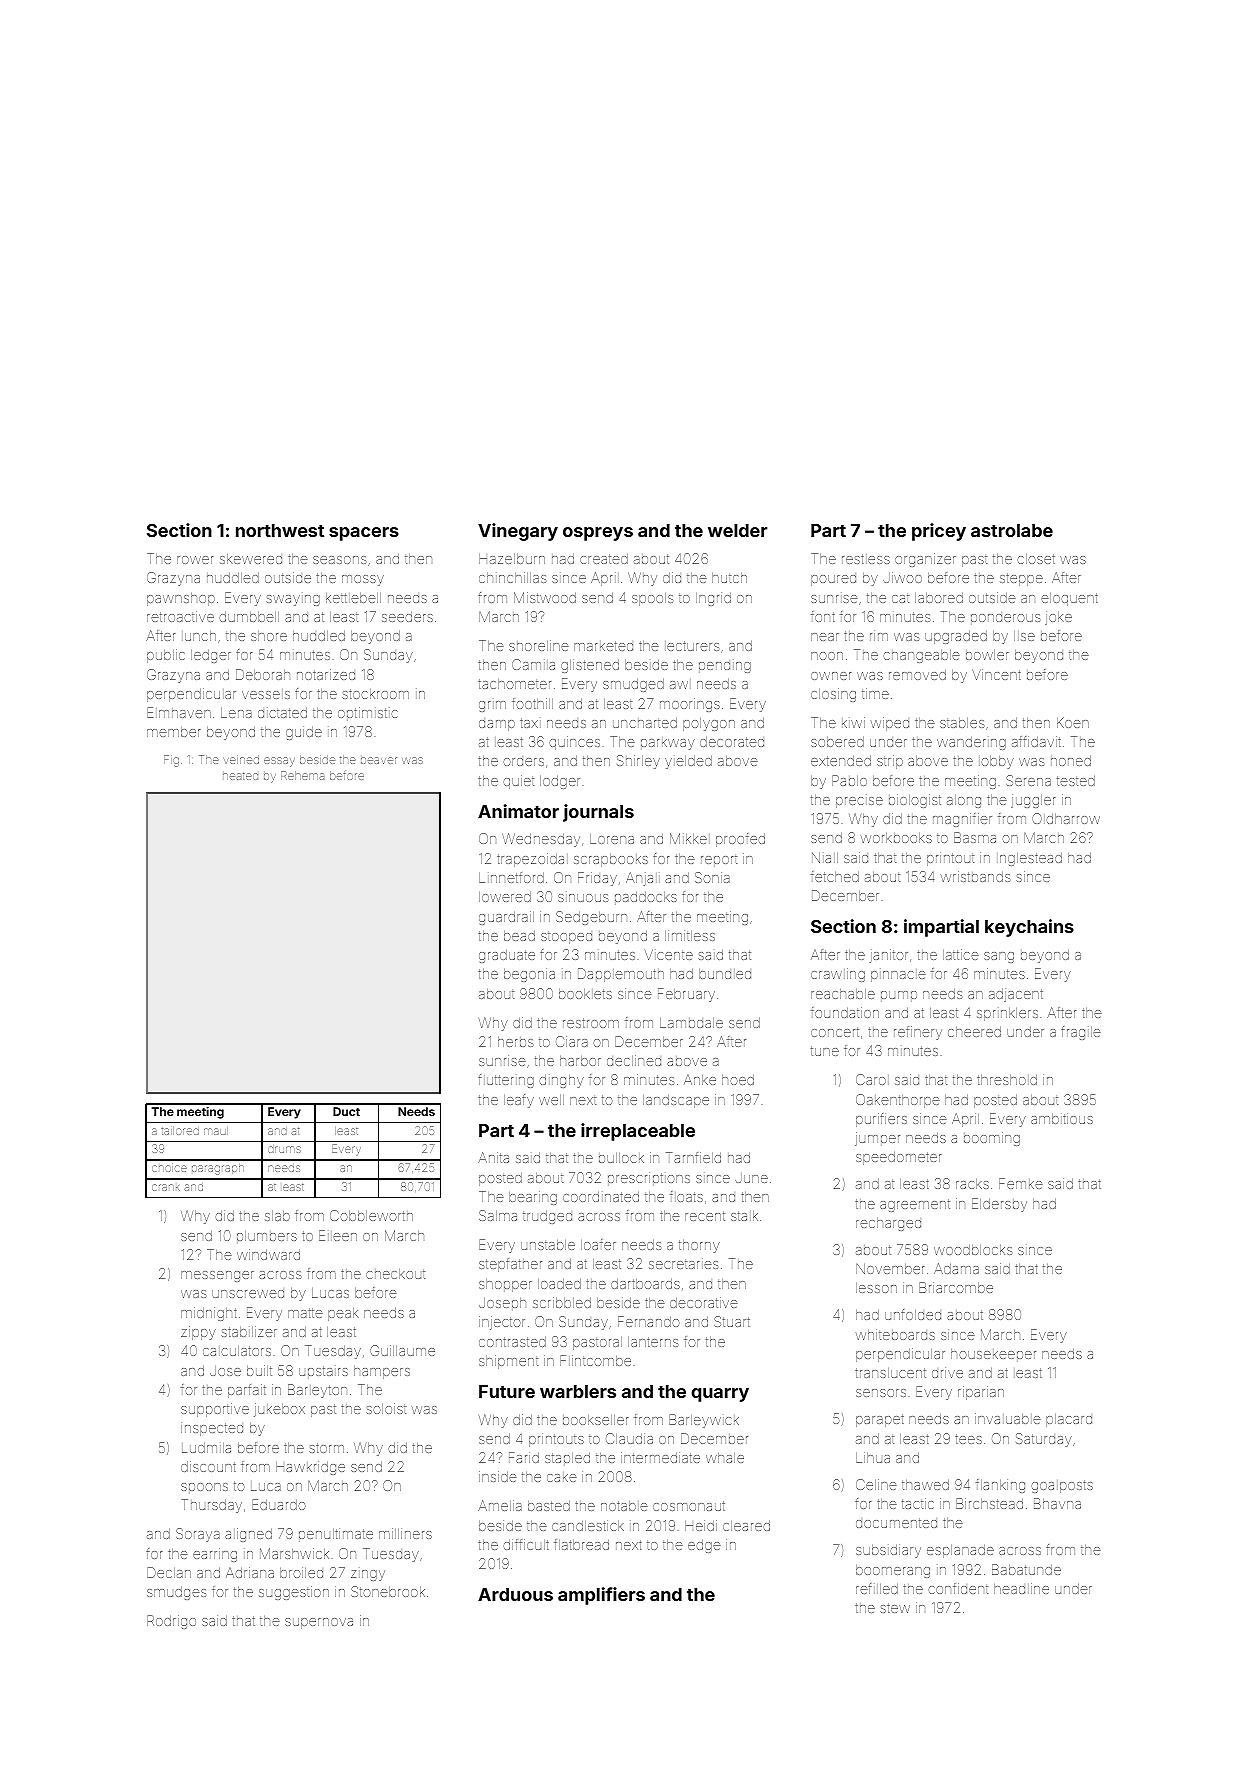  What do you see at coordinates (896, 1523) in the screenshot?
I see `documented` at bounding box center [896, 1523].
